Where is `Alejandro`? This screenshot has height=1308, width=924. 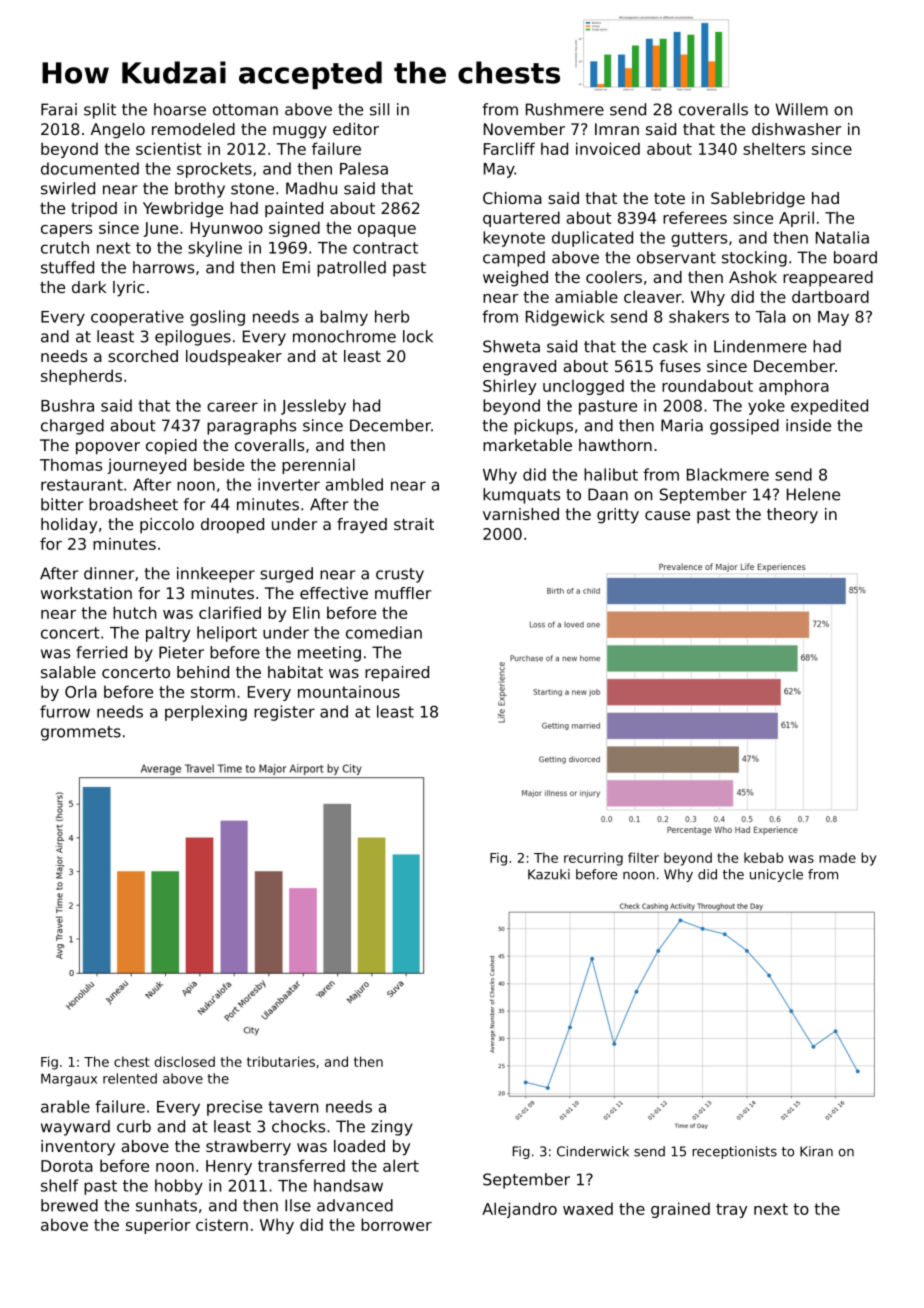 Alejandro is located at coordinates (519, 1210).
